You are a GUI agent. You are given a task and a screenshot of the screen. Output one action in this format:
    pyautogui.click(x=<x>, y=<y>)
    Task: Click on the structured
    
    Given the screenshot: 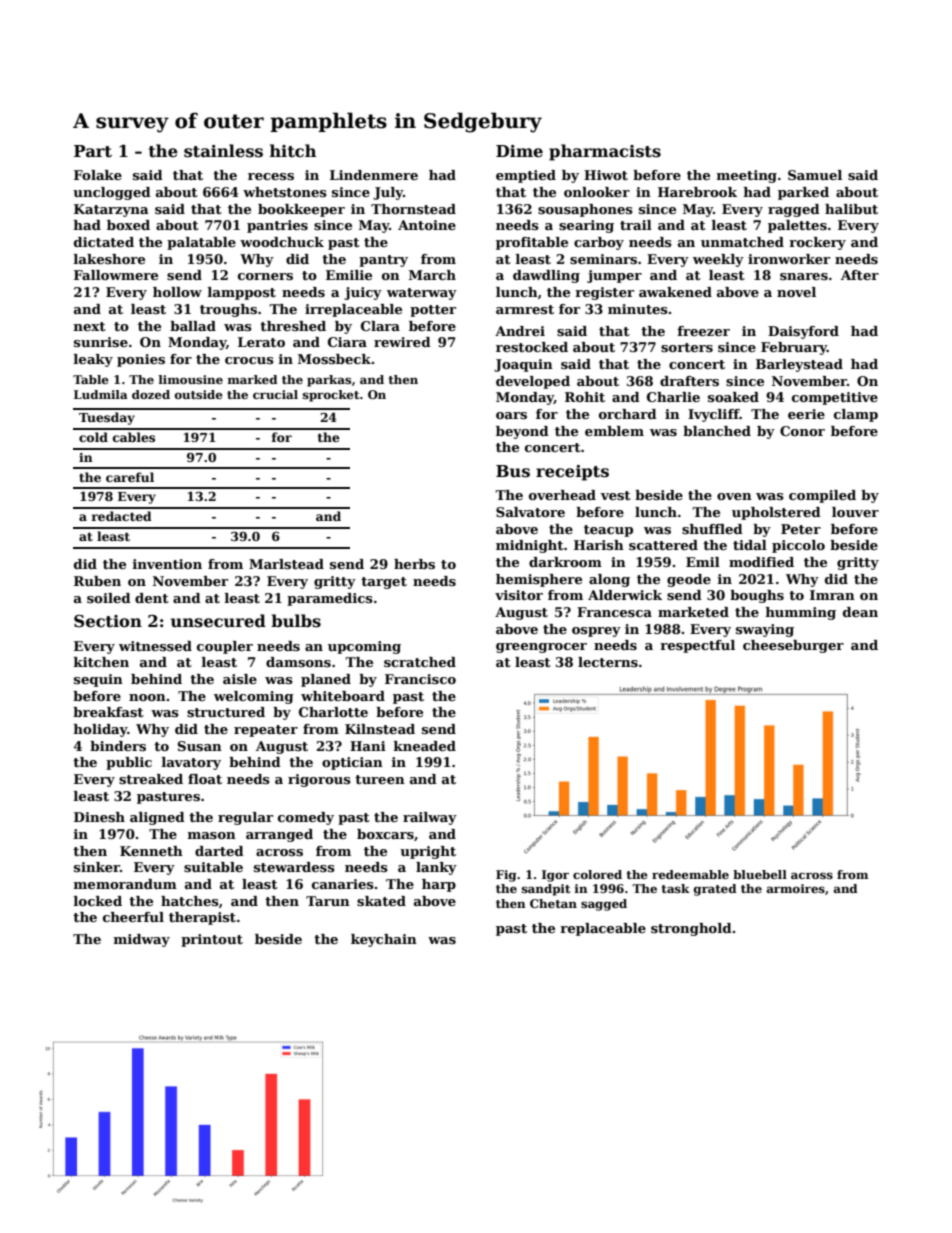 What is the action you would take?
    pyautogui.click(x=226, y=712)
